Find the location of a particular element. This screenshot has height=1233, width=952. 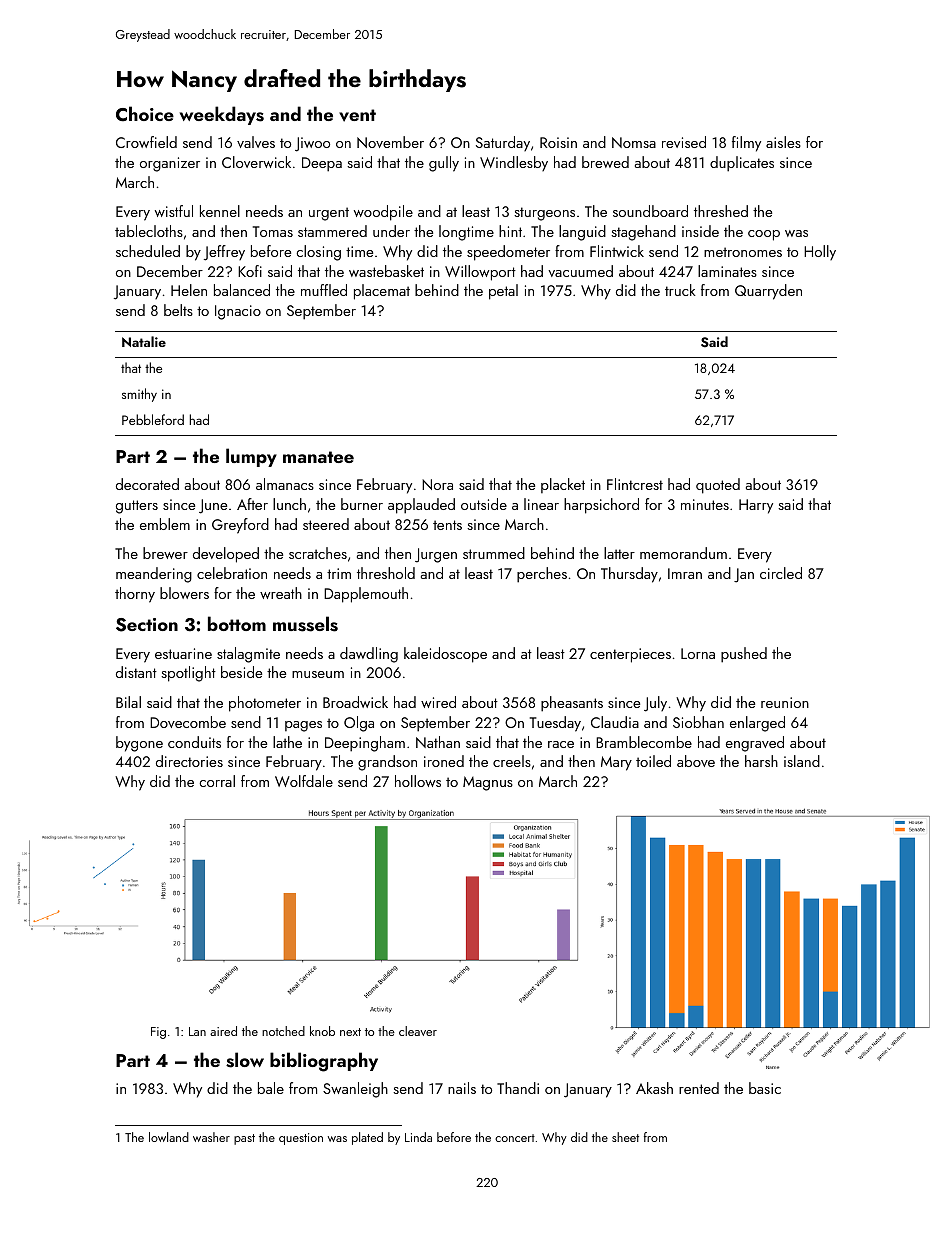

woodpile is located at coordinates (383, 213).
